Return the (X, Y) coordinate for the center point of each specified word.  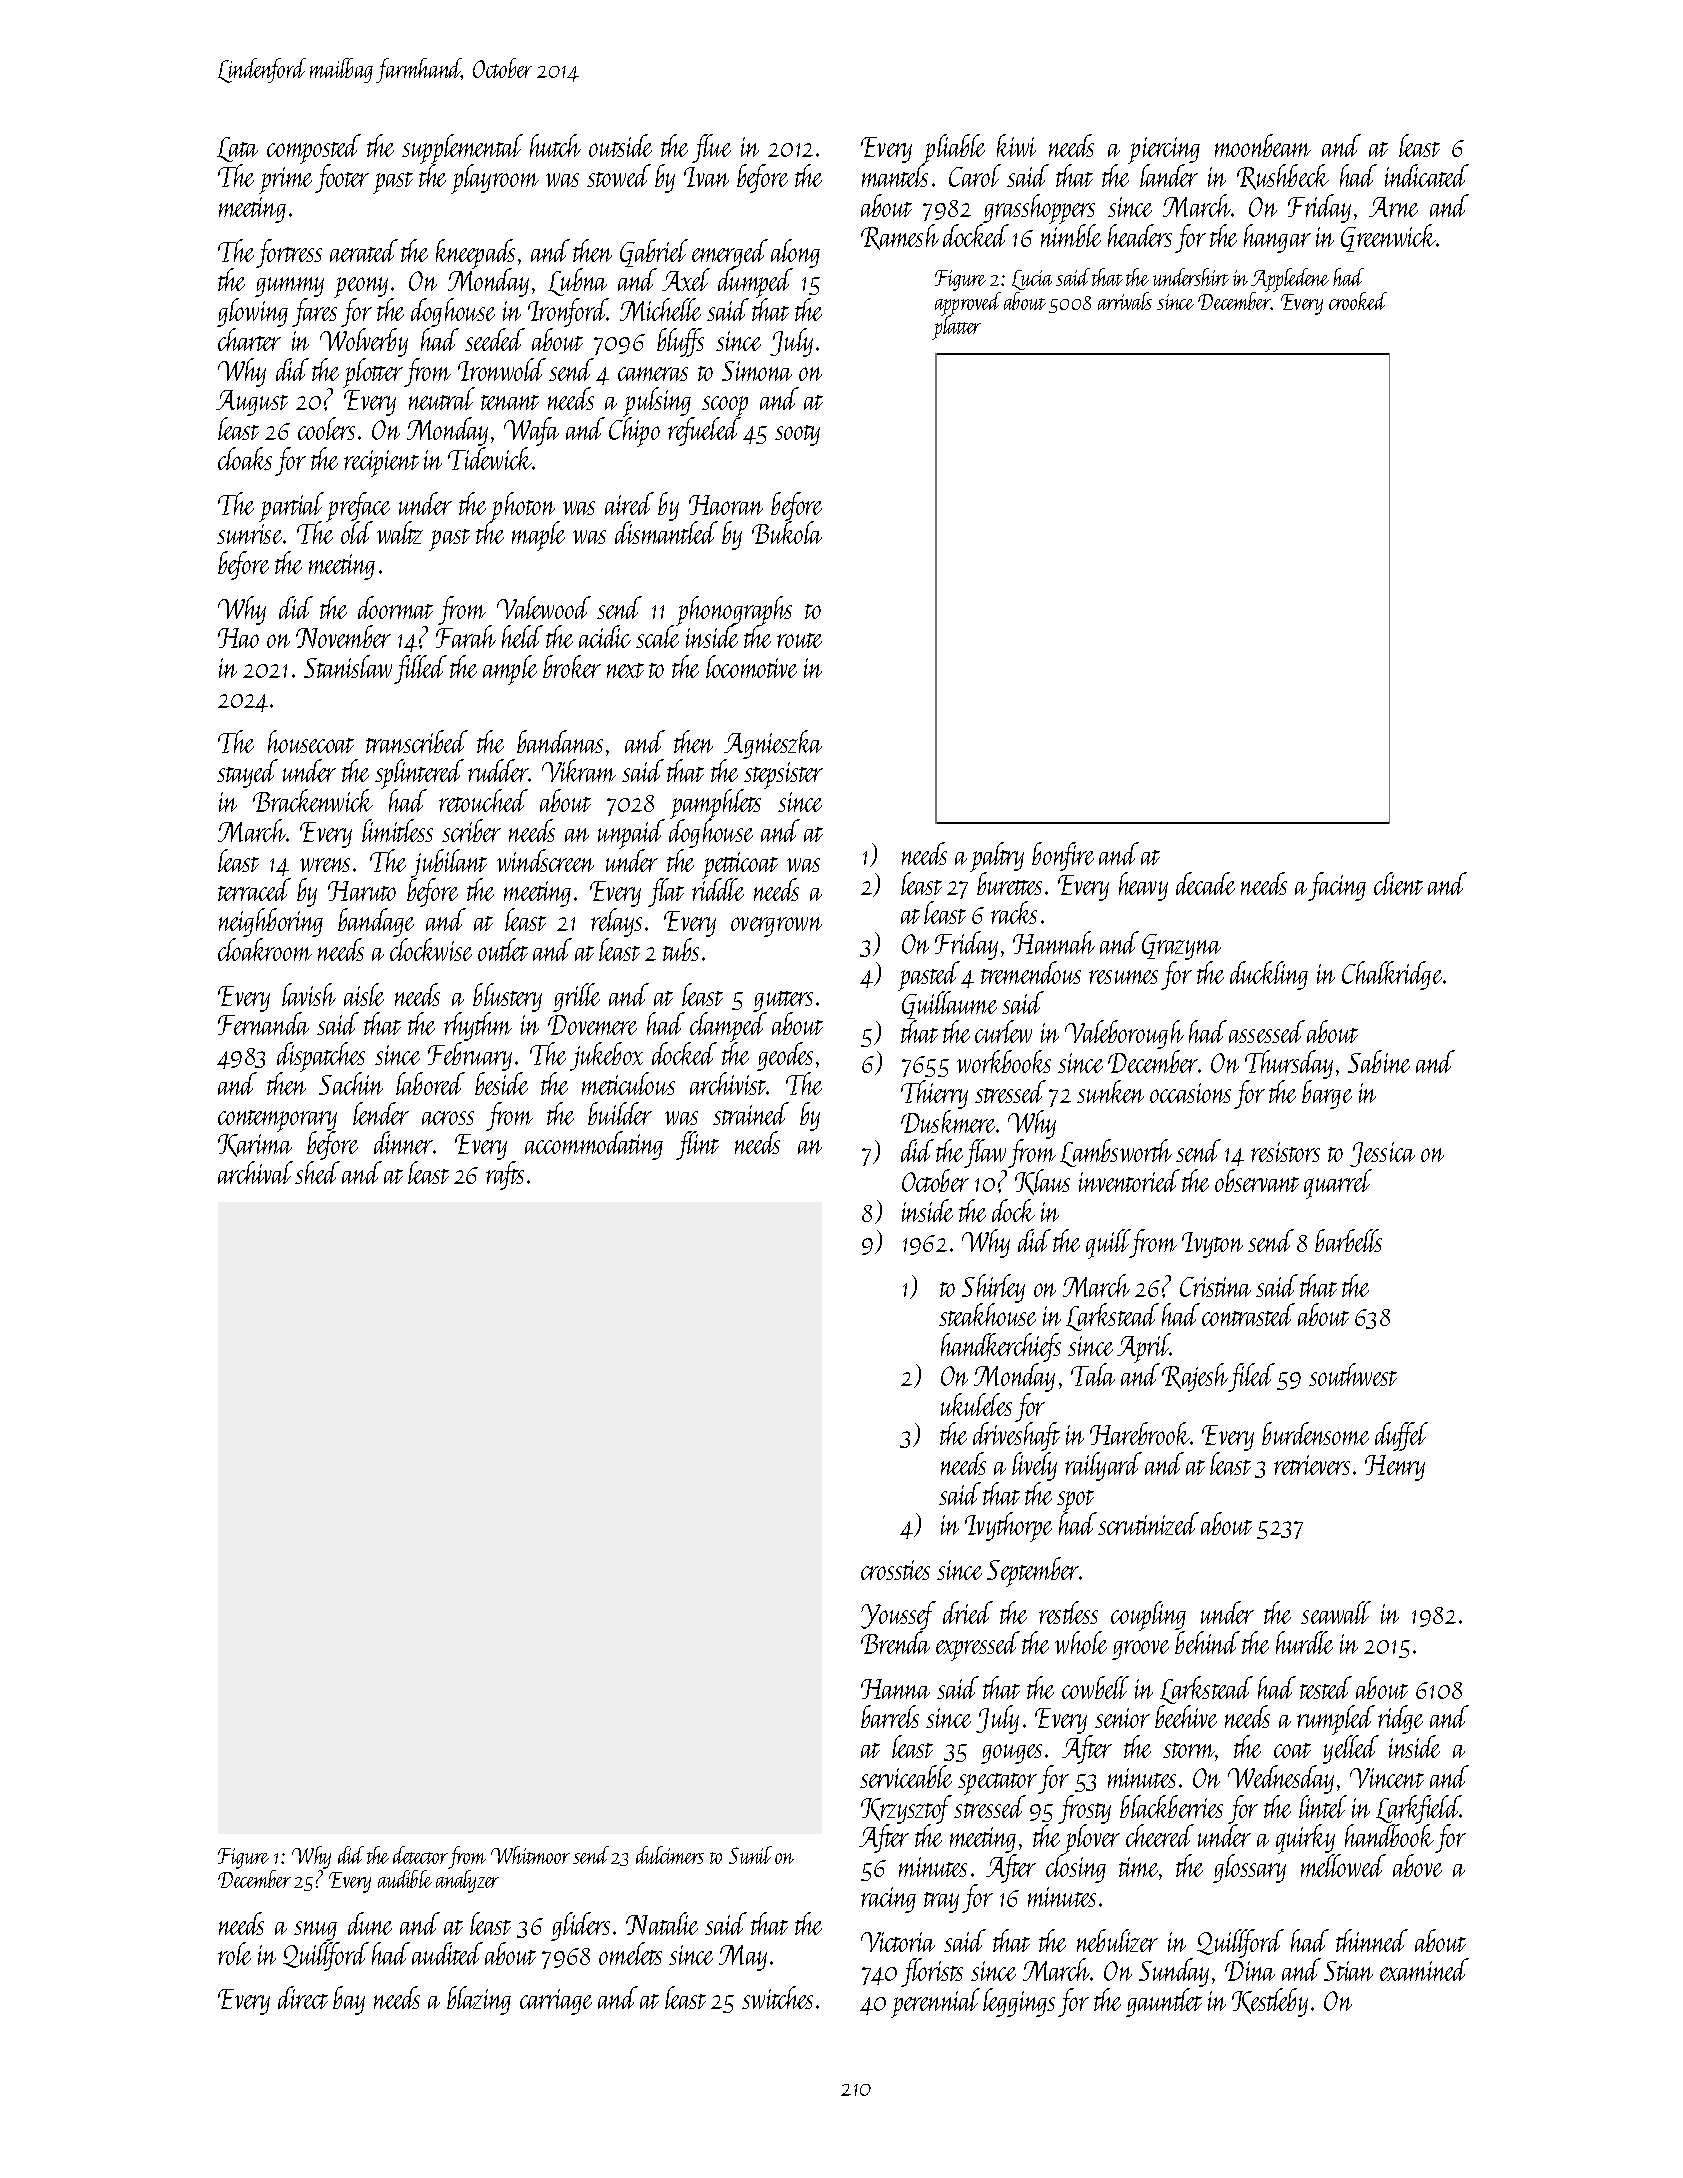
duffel (1401, 1436)
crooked (1358, 301)
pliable (953, 149)
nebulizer (1117, 1940)
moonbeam (1263, 145)
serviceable (906, 1776)
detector (420, 1855)
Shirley (993, 1288)
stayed (247, 773)
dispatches (321, 1057)
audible (405, 1879)
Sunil (750, 1855)
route (799, 640)
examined (1424, 1969)
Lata (237, 149)
